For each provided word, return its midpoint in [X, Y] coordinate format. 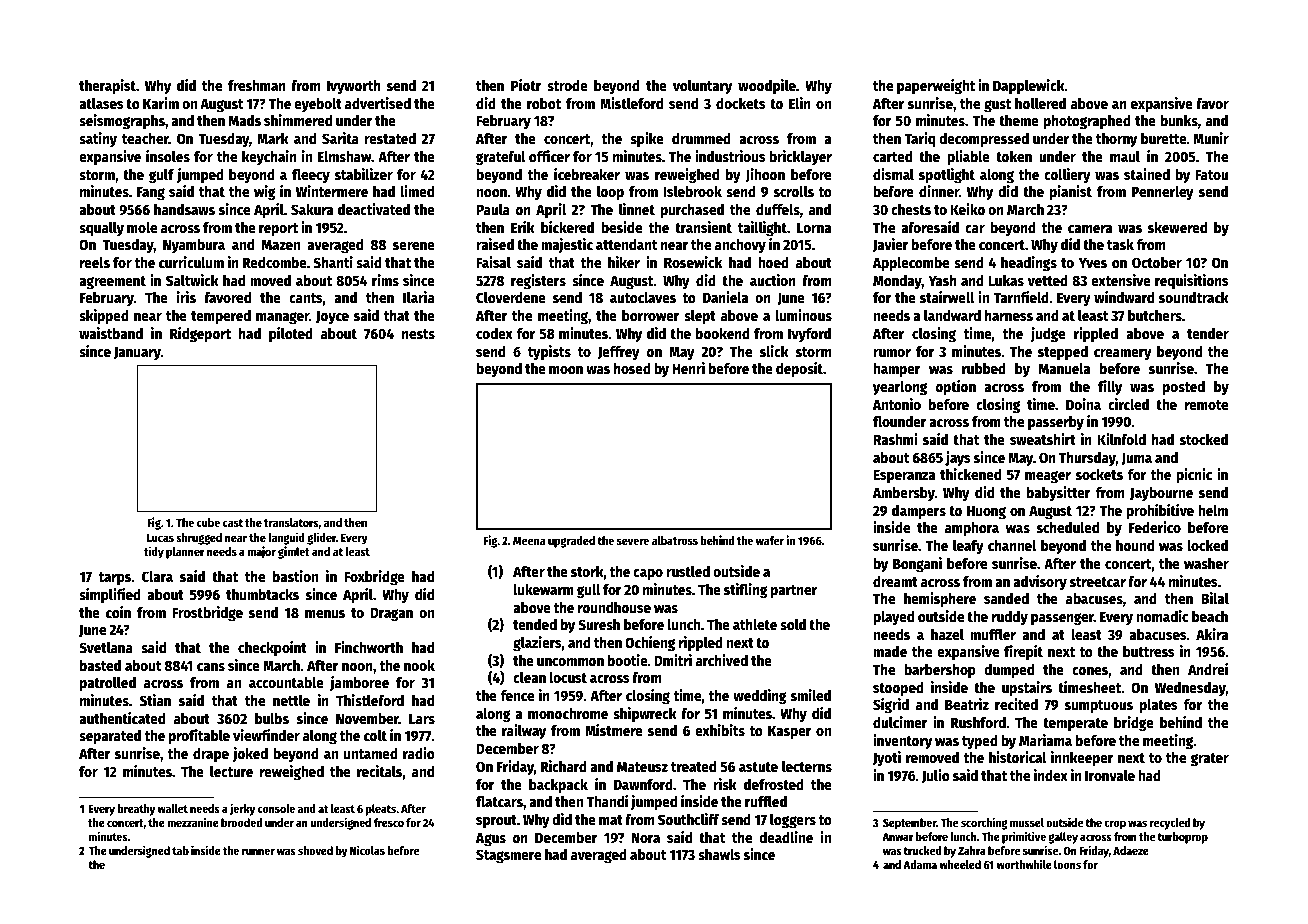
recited [1016, 704]
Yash [942, 280]
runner [258, 851]
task [1120, 244]
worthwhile [1024, 864]
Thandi [607, 801]
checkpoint [272, 648]
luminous [803, 315]
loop [610, 193]
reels [95, 262]
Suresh [599, 624]
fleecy [311, 176]
